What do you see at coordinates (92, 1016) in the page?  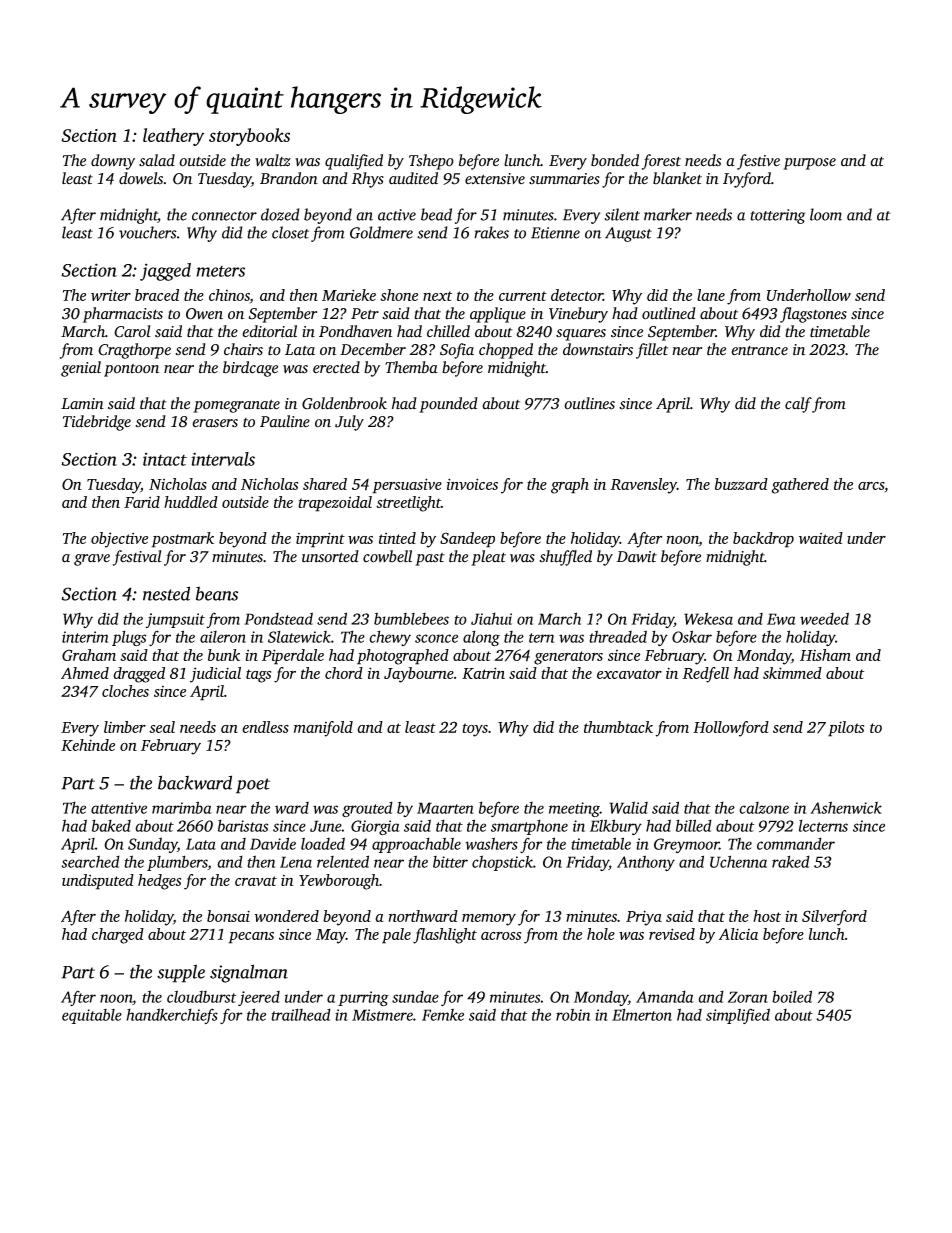 I see `equitable` at bounding box center [92, 1016].
